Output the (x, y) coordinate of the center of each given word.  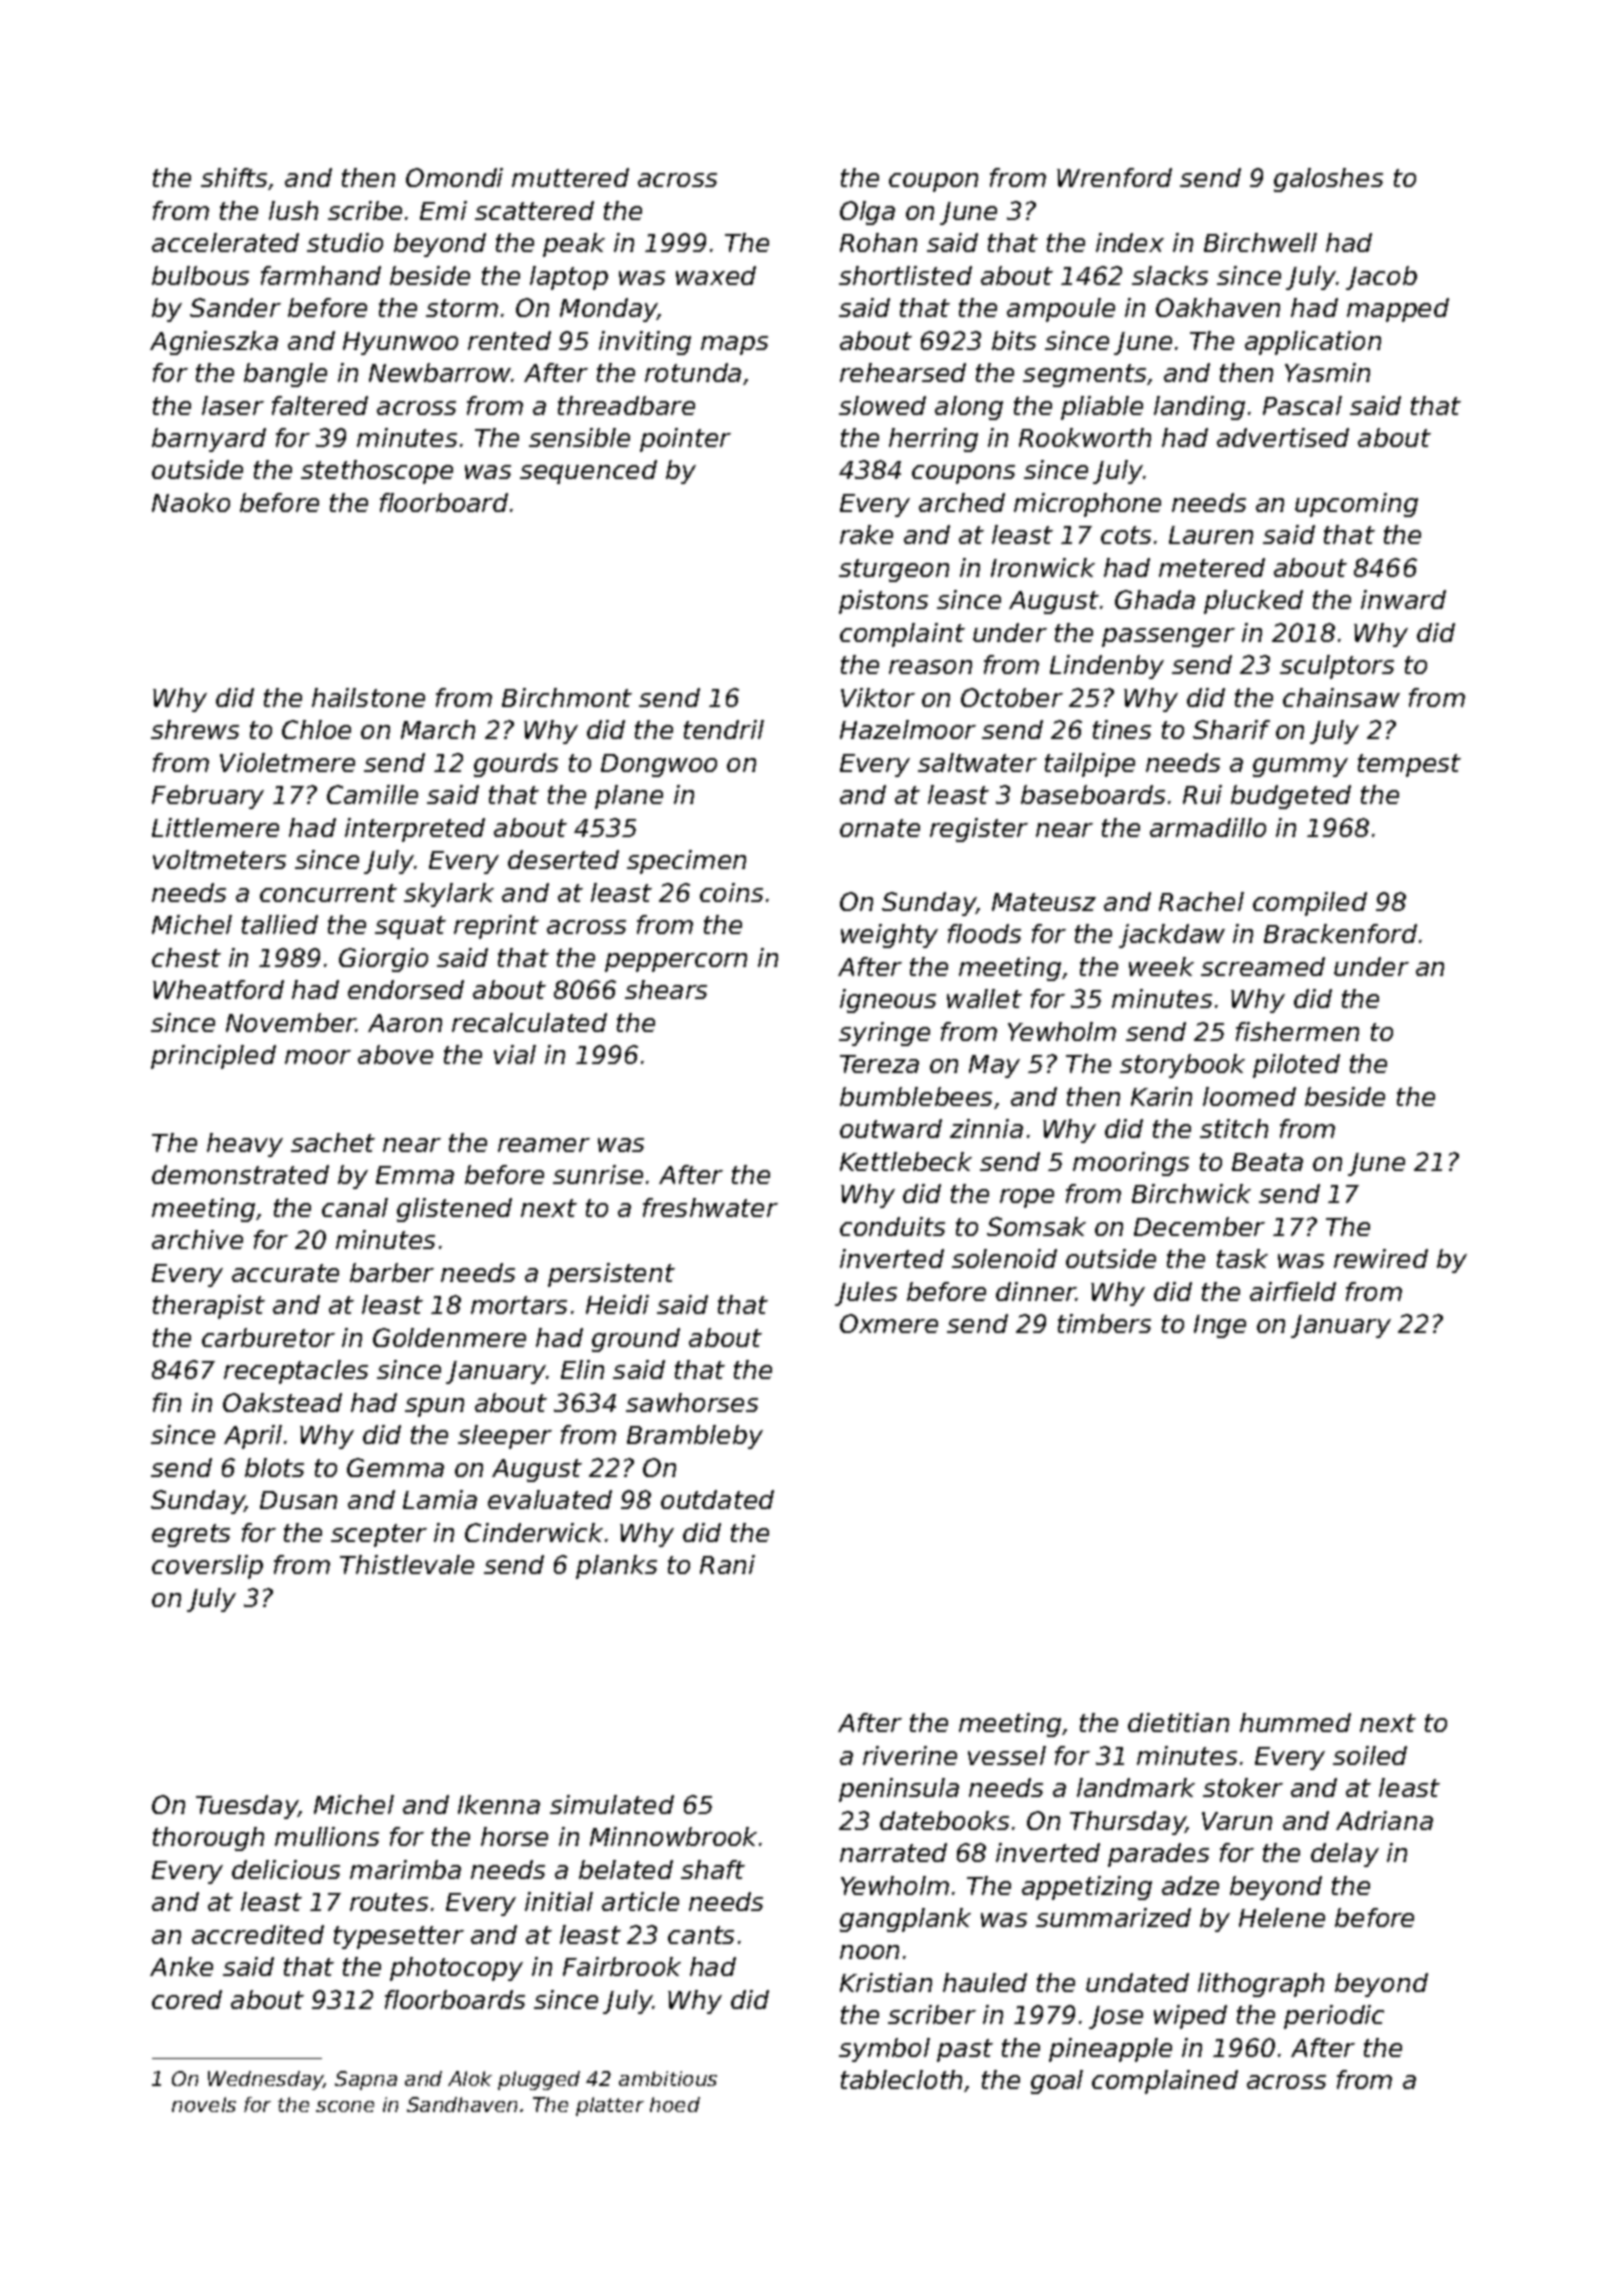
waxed (716, 275)
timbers (1104, 1323)
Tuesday (247, 1807)
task (1242, 1258)
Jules (866, 1294)
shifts (235, 179)
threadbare (626, 405)
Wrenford (1114, 177)
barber (392, 1272)
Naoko (191, 502)
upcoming (1356, 505)
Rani (727, 1564)
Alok (470, 2078)
